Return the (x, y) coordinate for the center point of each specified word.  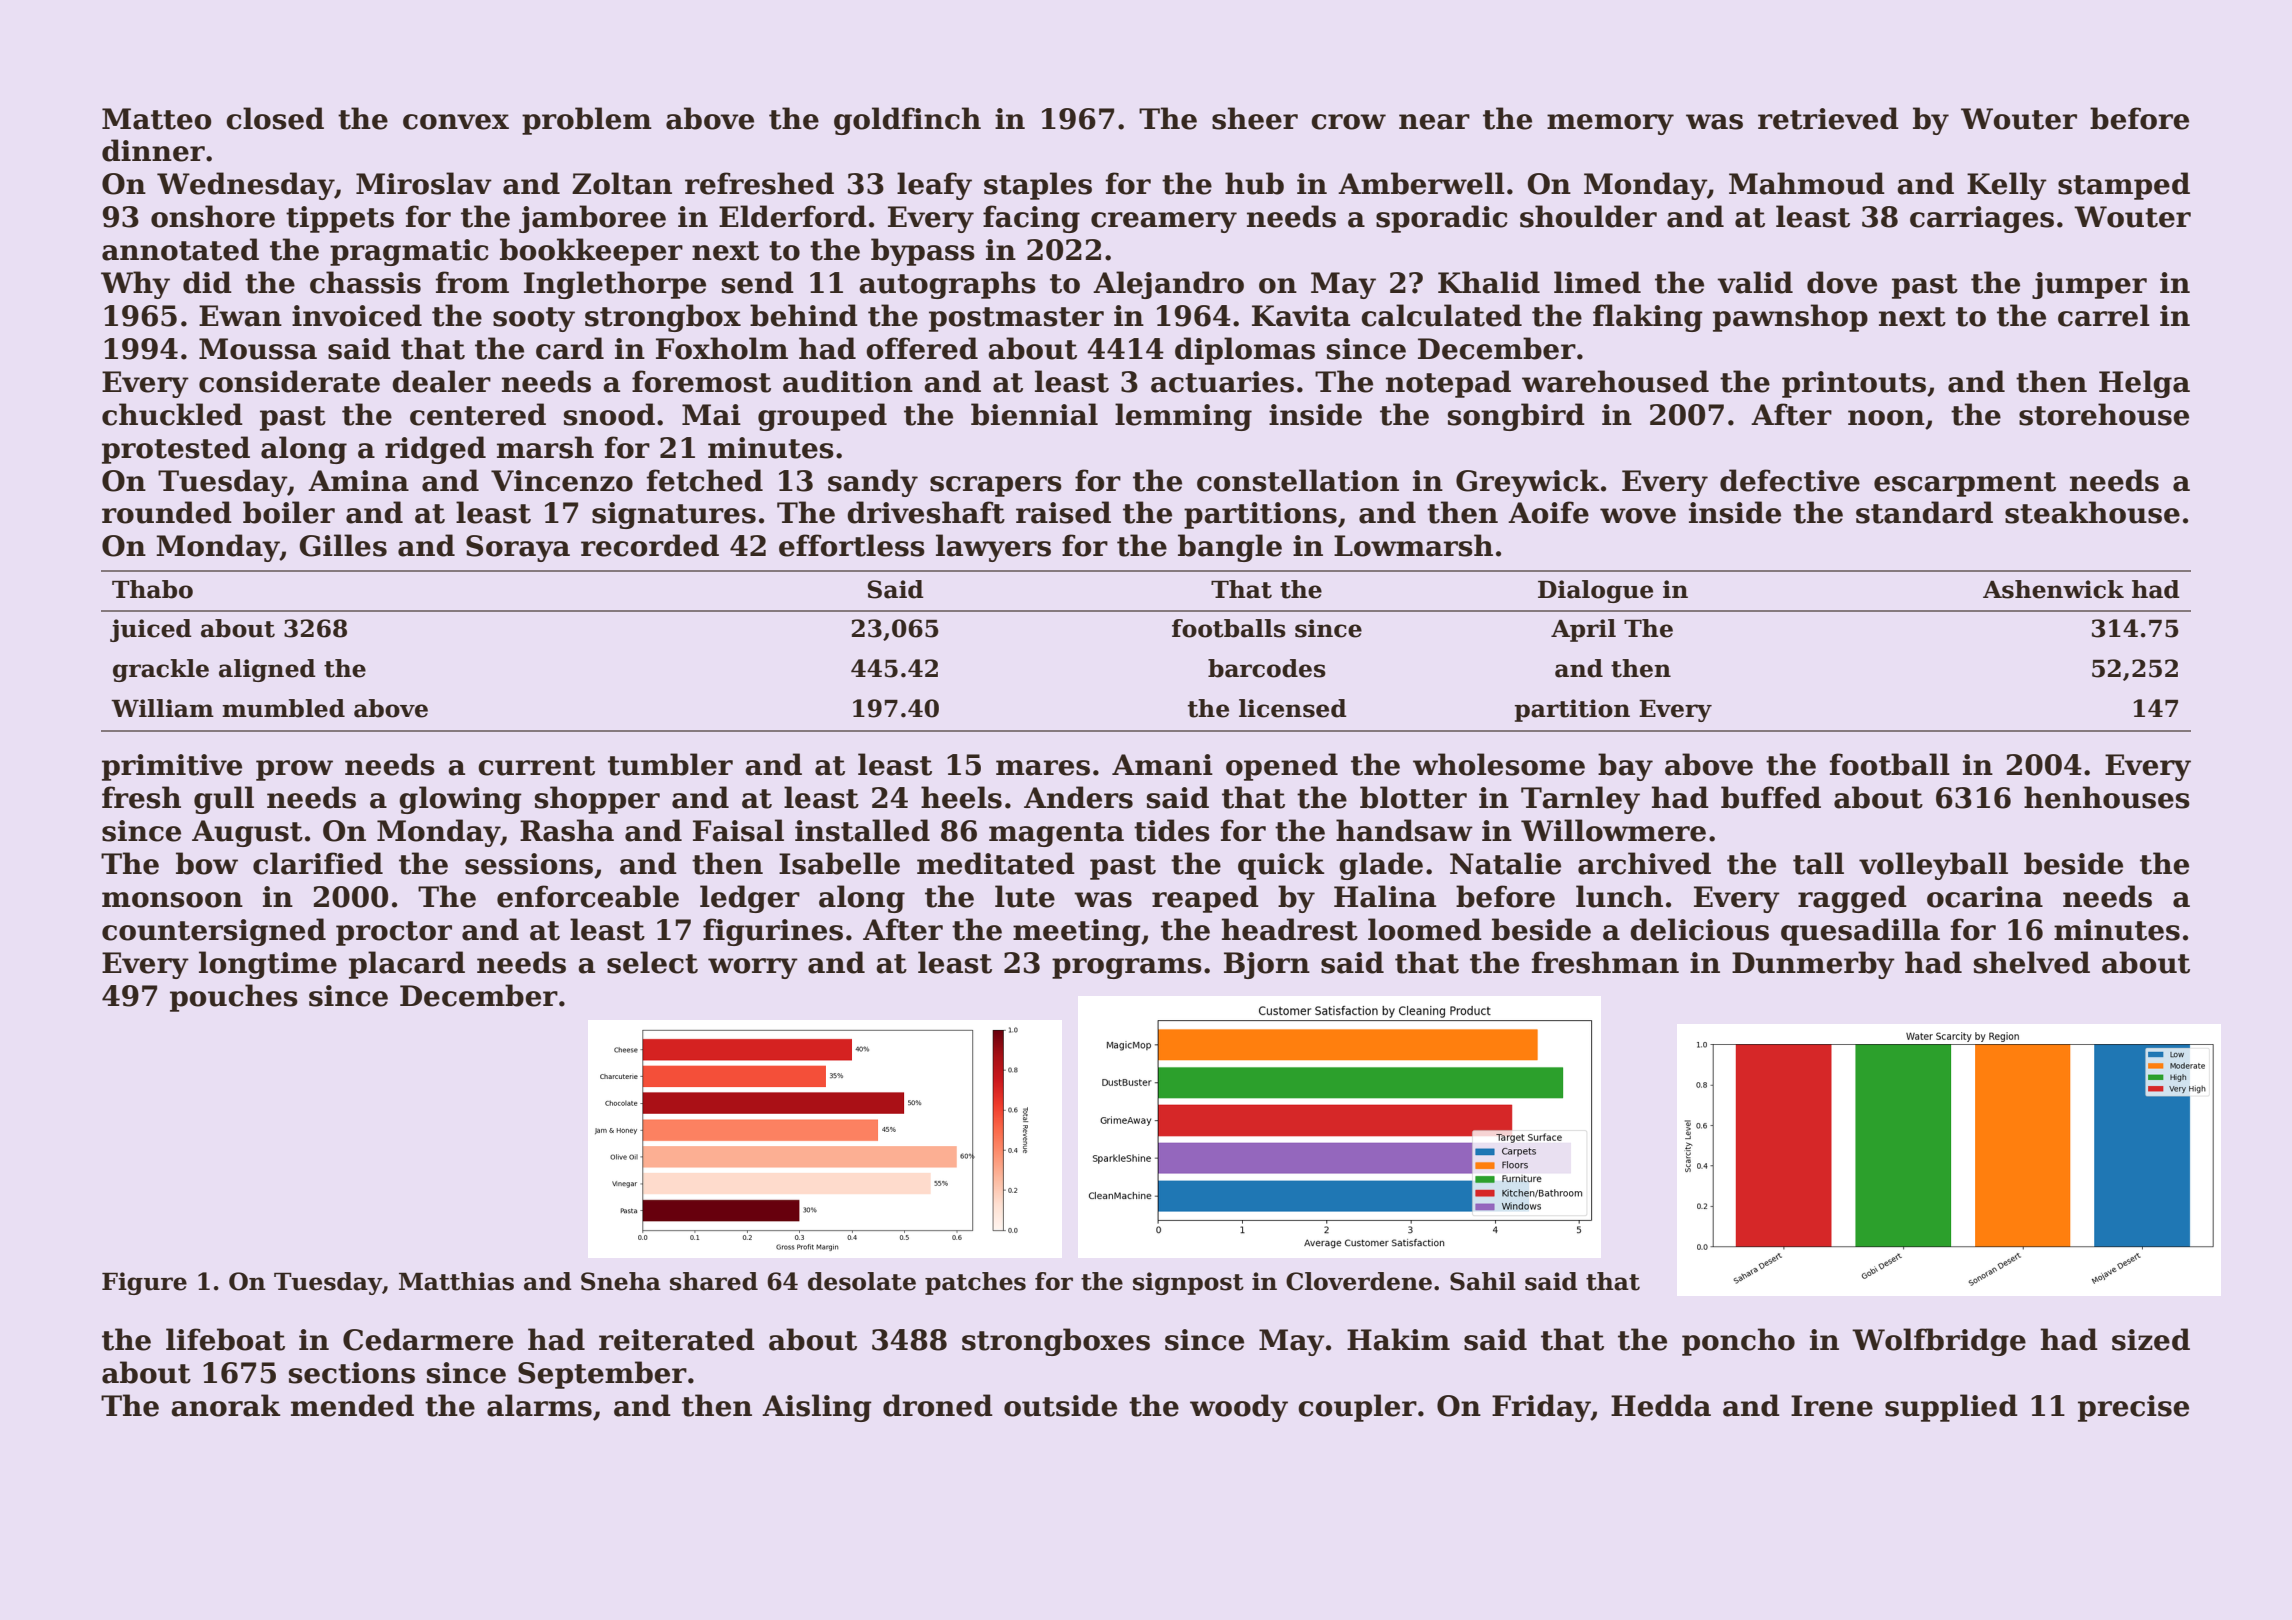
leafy (934, 186)
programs (1127, 968)
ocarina (1985, 897)
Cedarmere (428, 1339)
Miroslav (424, 183)
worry (753, 968)
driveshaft (926, 512)
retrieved (1828, 118)
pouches (234, 998)
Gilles (343, 545)
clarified (318, 863)
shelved (2032, 962)
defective (1790, 480)
